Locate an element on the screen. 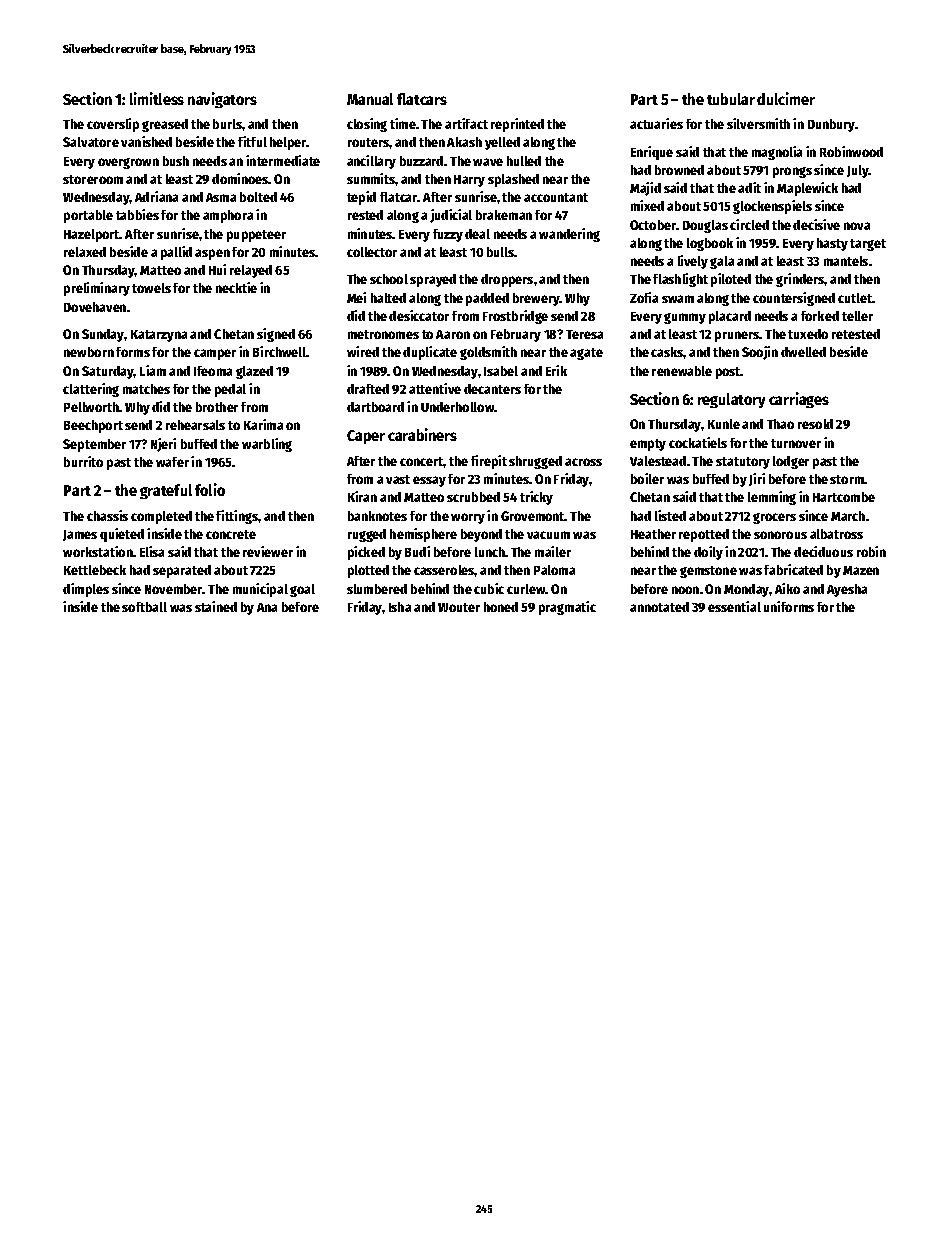  annotated is located at coordinates (659, 607).
